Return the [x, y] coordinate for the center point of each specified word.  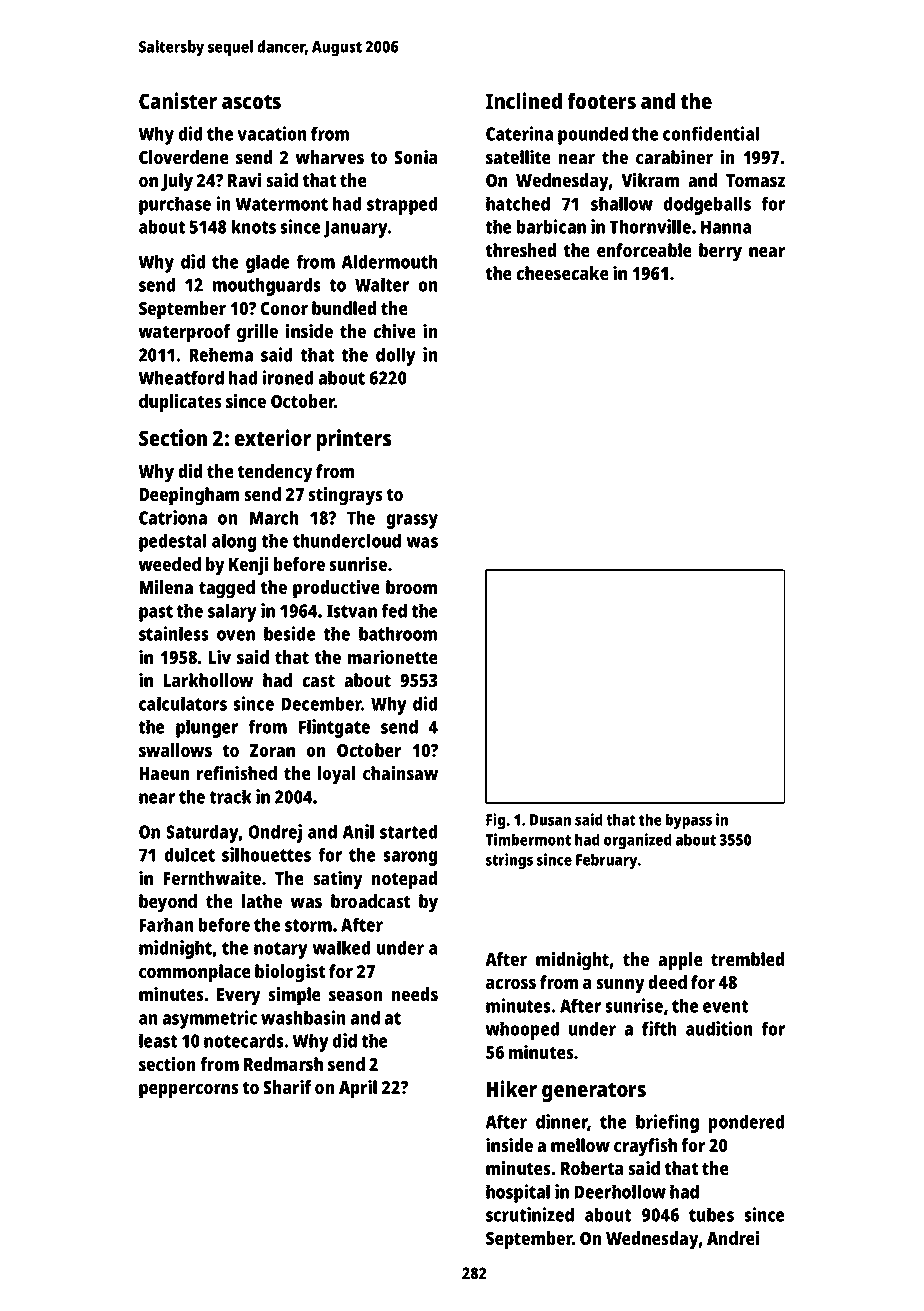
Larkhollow [208, 680]
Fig [495, 821]
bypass [689, 821]
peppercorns [189, 1091]
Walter [382, 284]
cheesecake [562, 273]
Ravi [244, 180]
